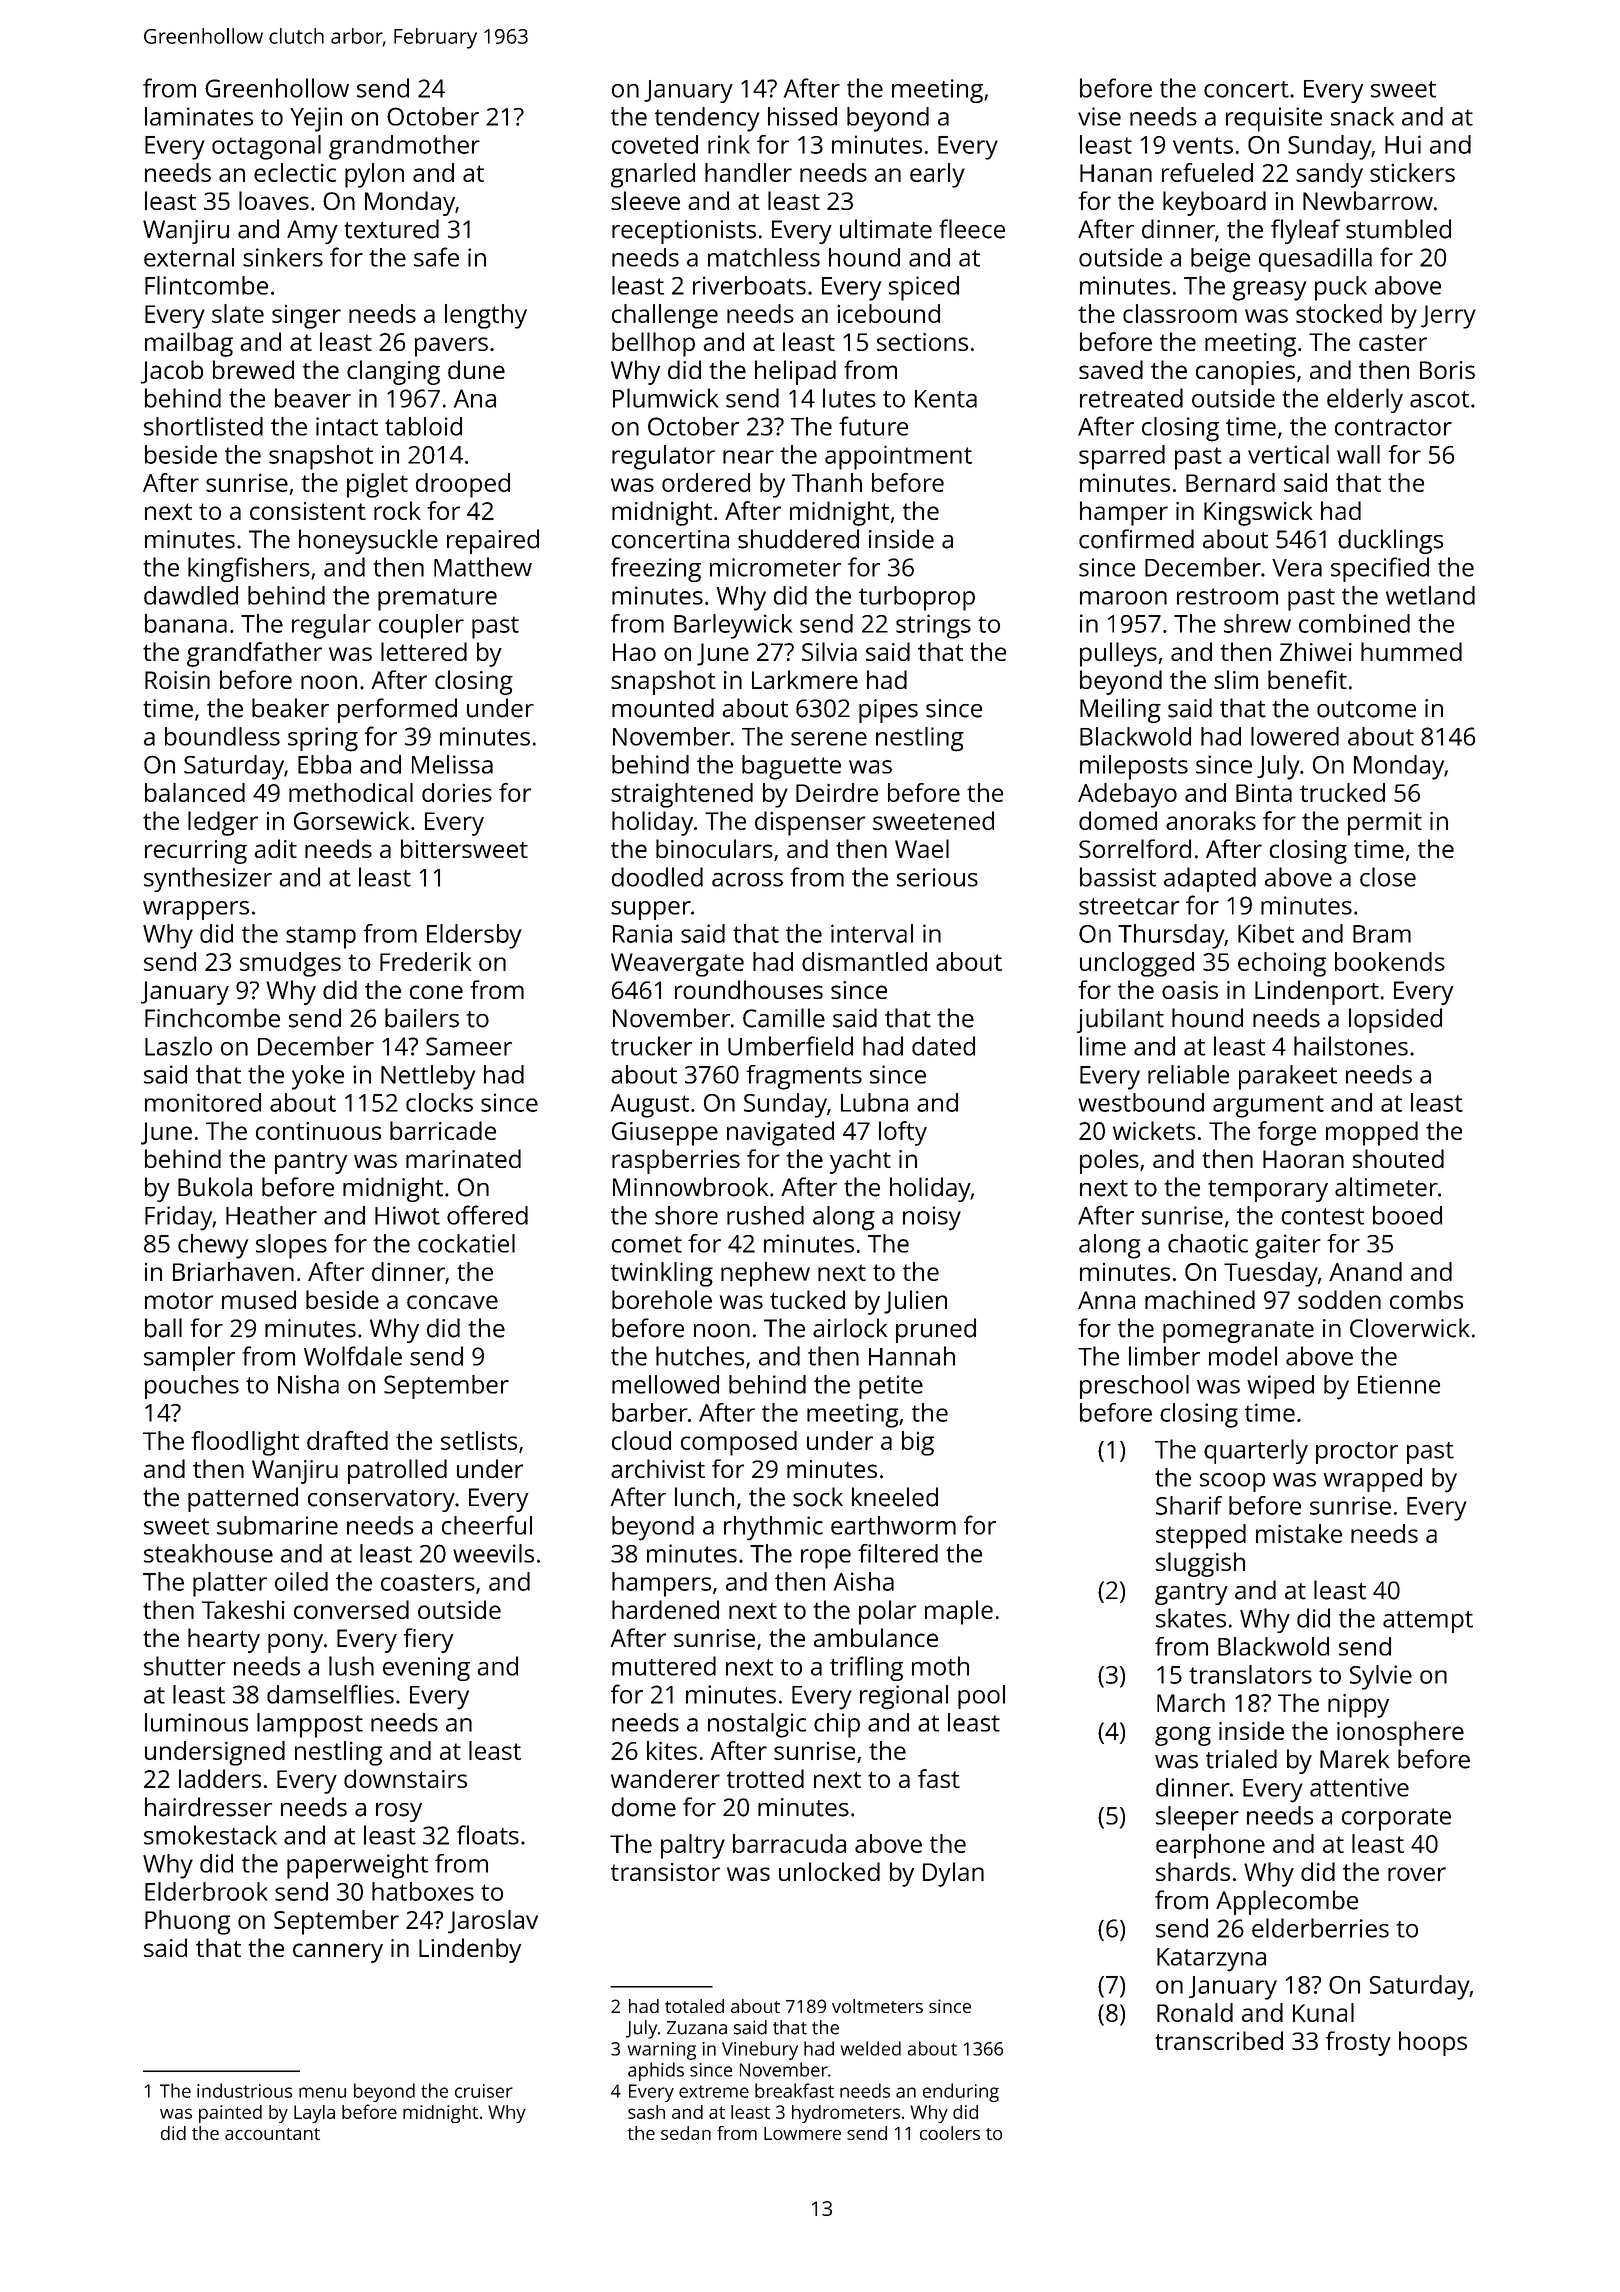 Image resolution: width=1620 pixels, height=2292 pixels. Describe the element at coordinates (484, 2091) in the screenshot. I see `cruiser` at that location.
